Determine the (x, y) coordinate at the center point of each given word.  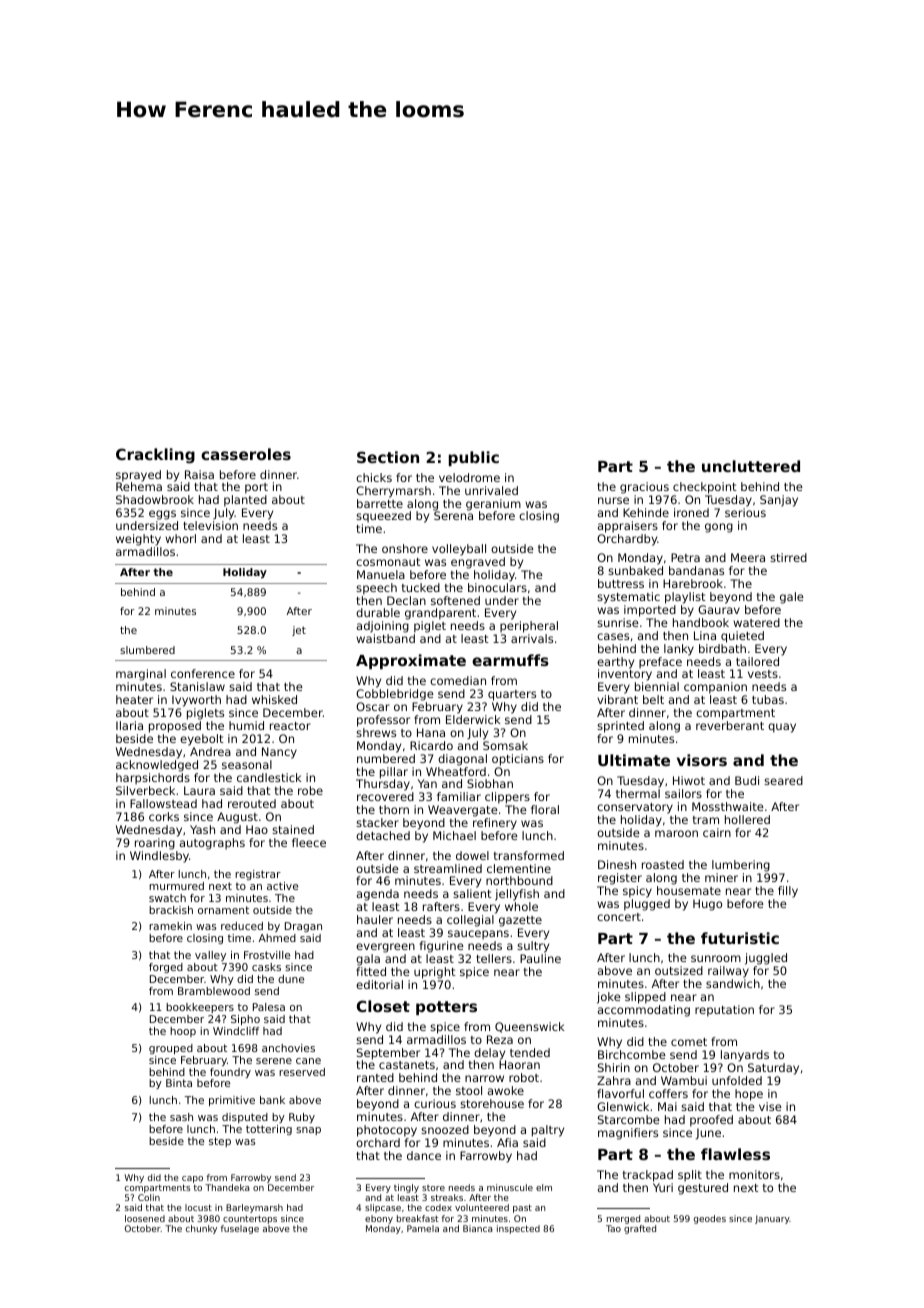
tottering (269, 1130)
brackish (171, 910)
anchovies (288, 1048)
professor (383, 721)
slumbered (147, 650)
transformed (529, 855)
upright (435, 973)
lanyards (745, 1056)
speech (376, 589)
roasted (663, 864)
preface (660, 663)
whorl (180, 538)
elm (544, 1187)
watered (756, 622)
